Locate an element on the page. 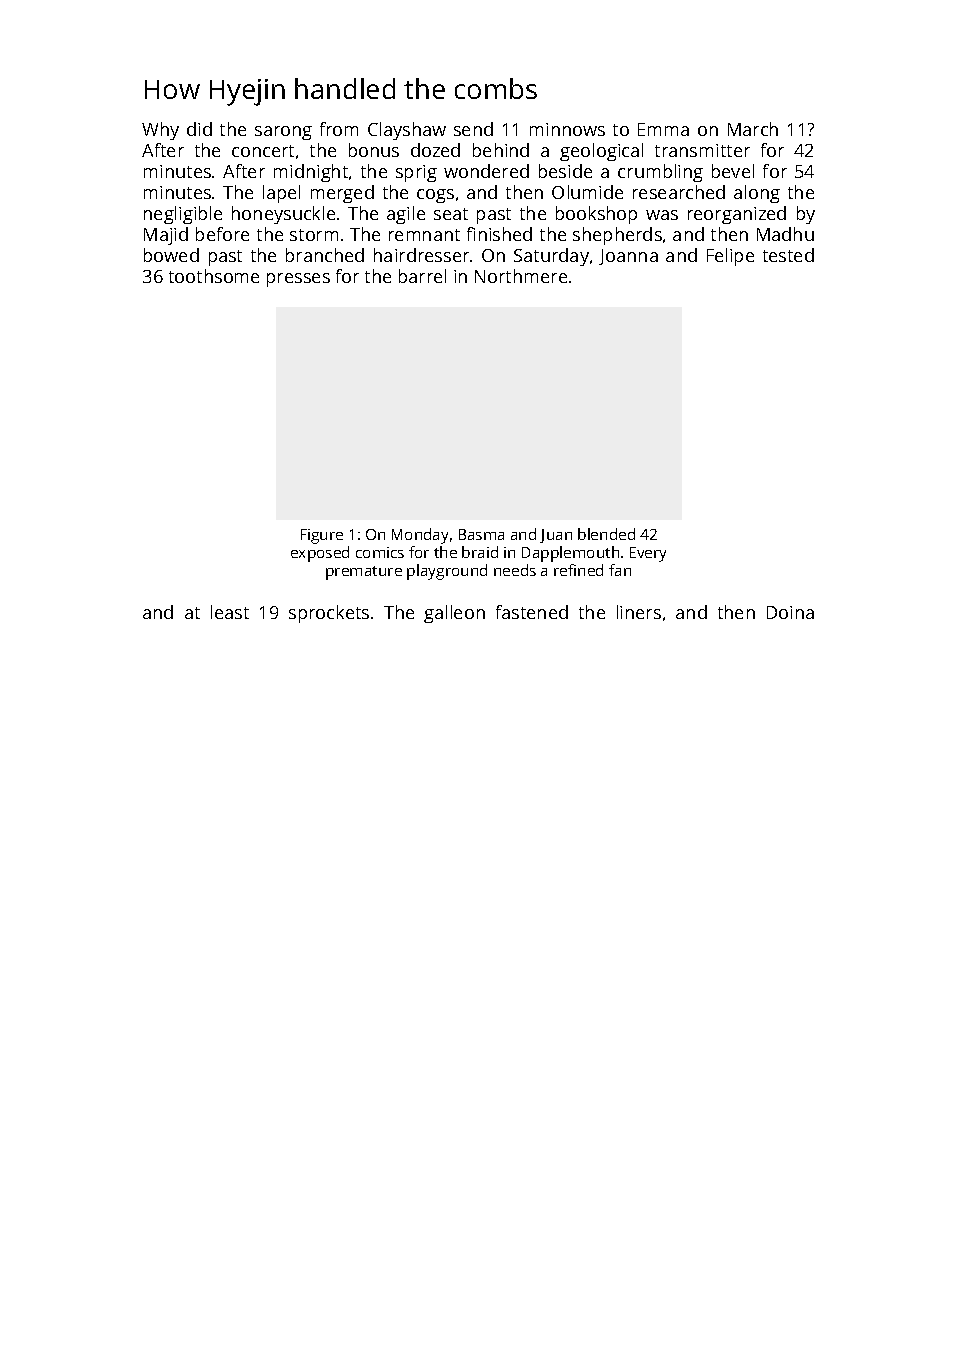 The width and height of the page is (958, 1360). presses is located at coordinates (298, 280).
